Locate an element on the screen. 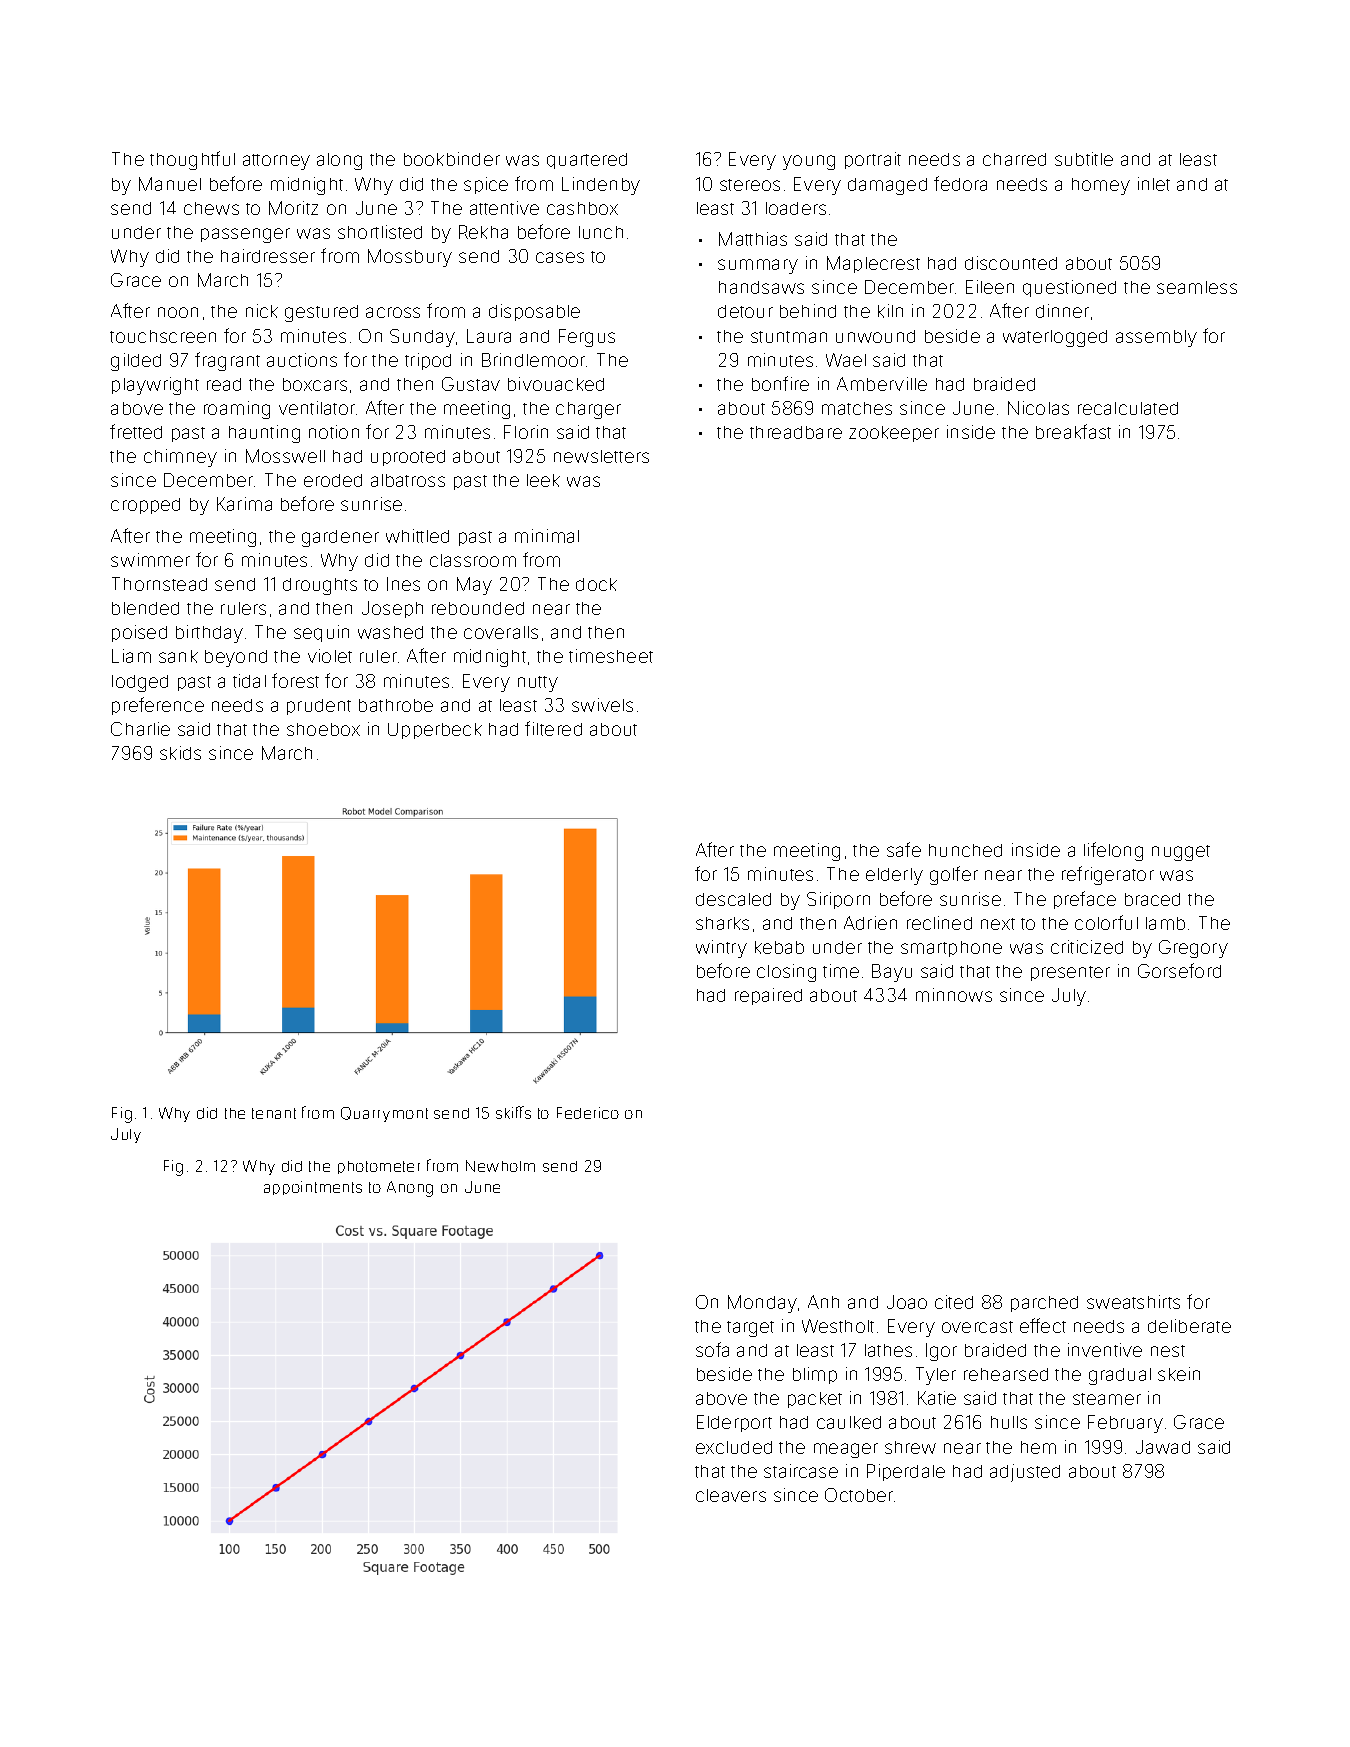  sharks is located at coordinates (722, 923).
